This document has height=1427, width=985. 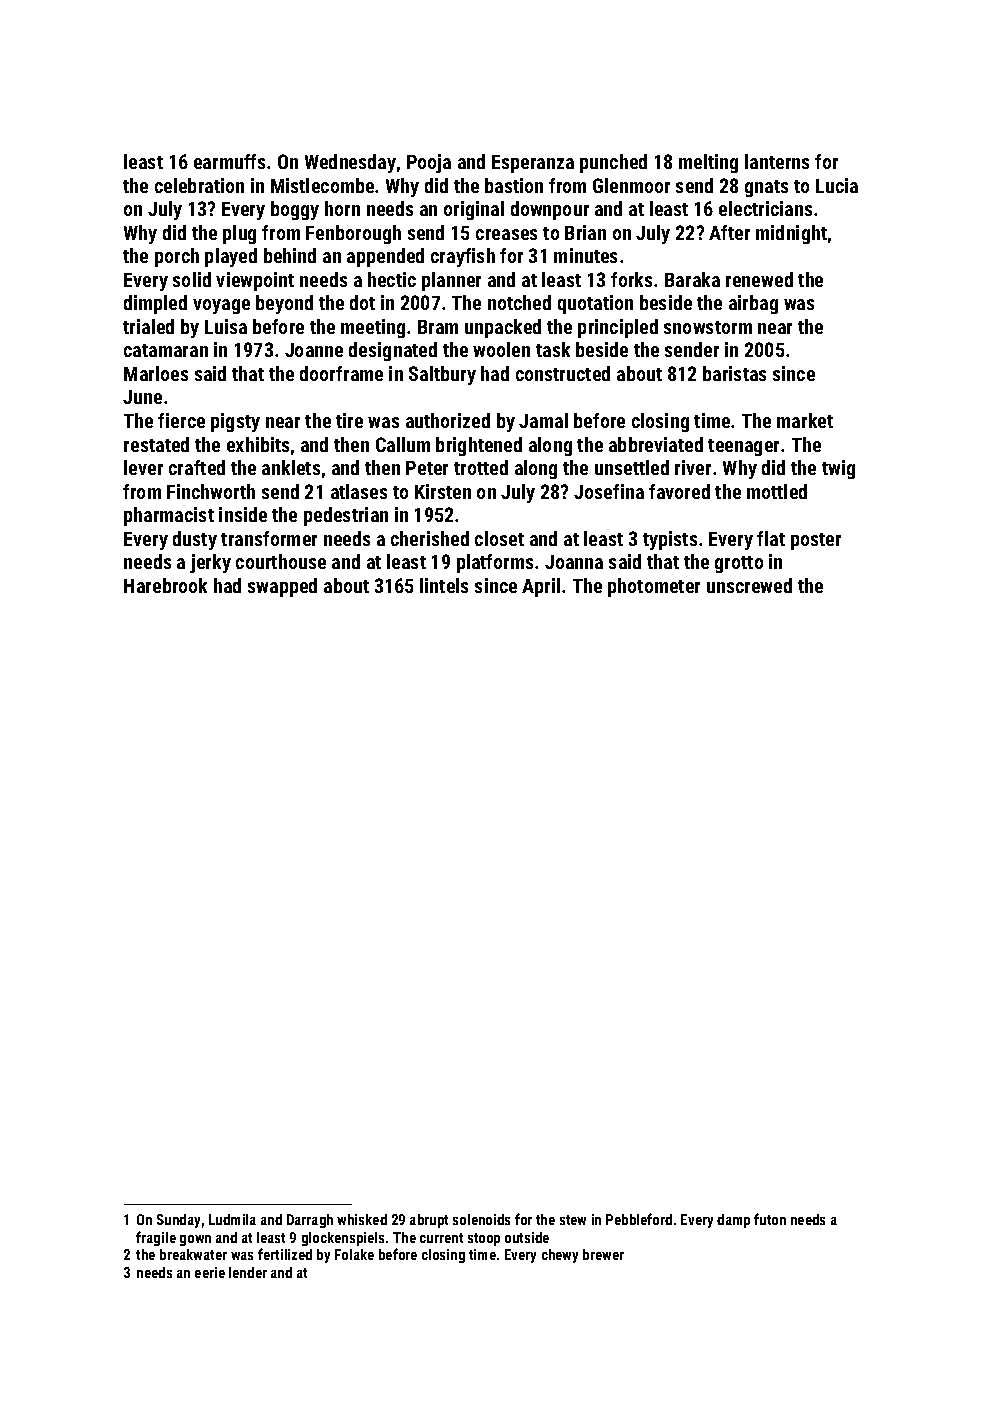 I want to click on Bram, so click(x=438, y=327).
